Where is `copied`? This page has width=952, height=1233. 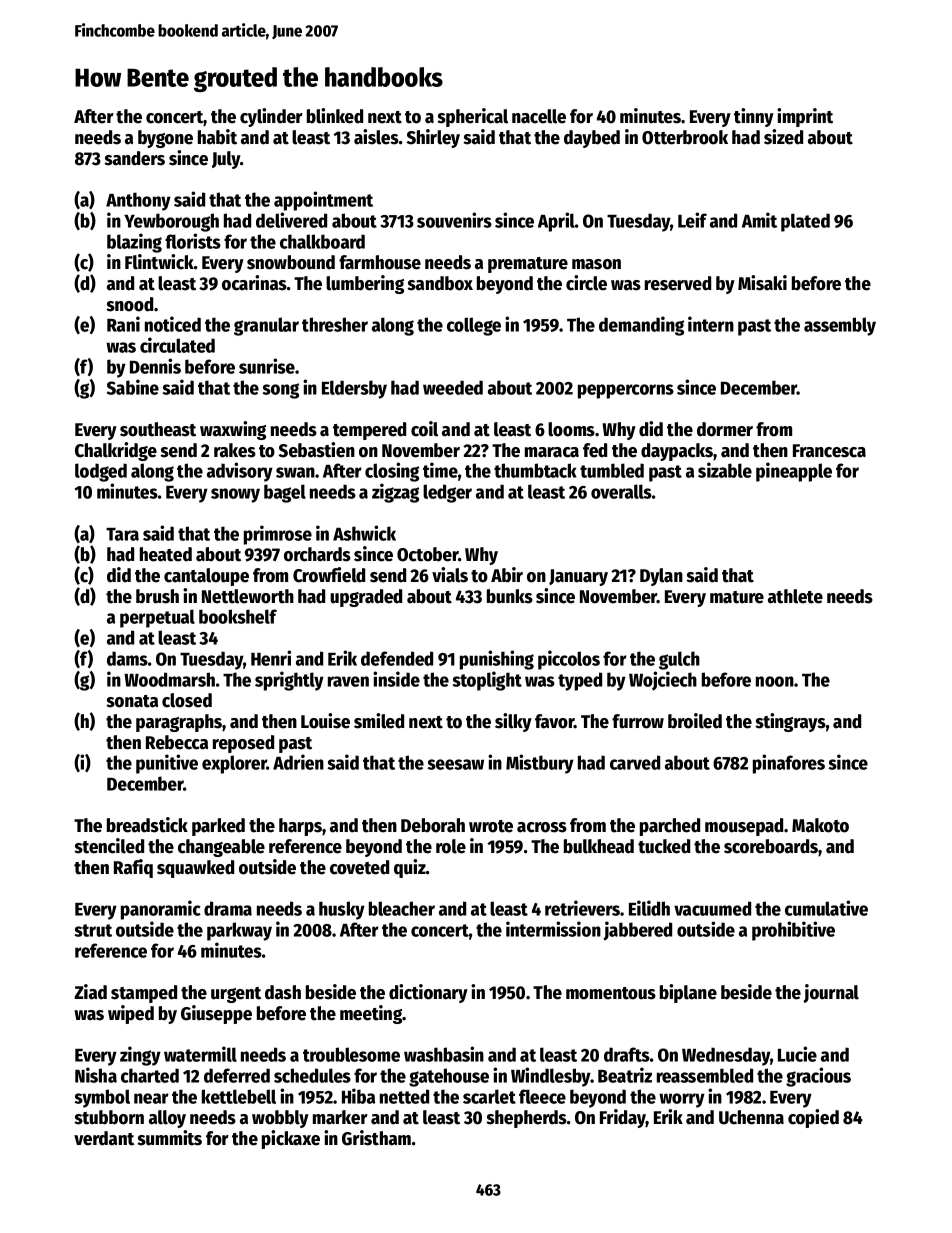
copied is located at coordinates (813, 1118).
